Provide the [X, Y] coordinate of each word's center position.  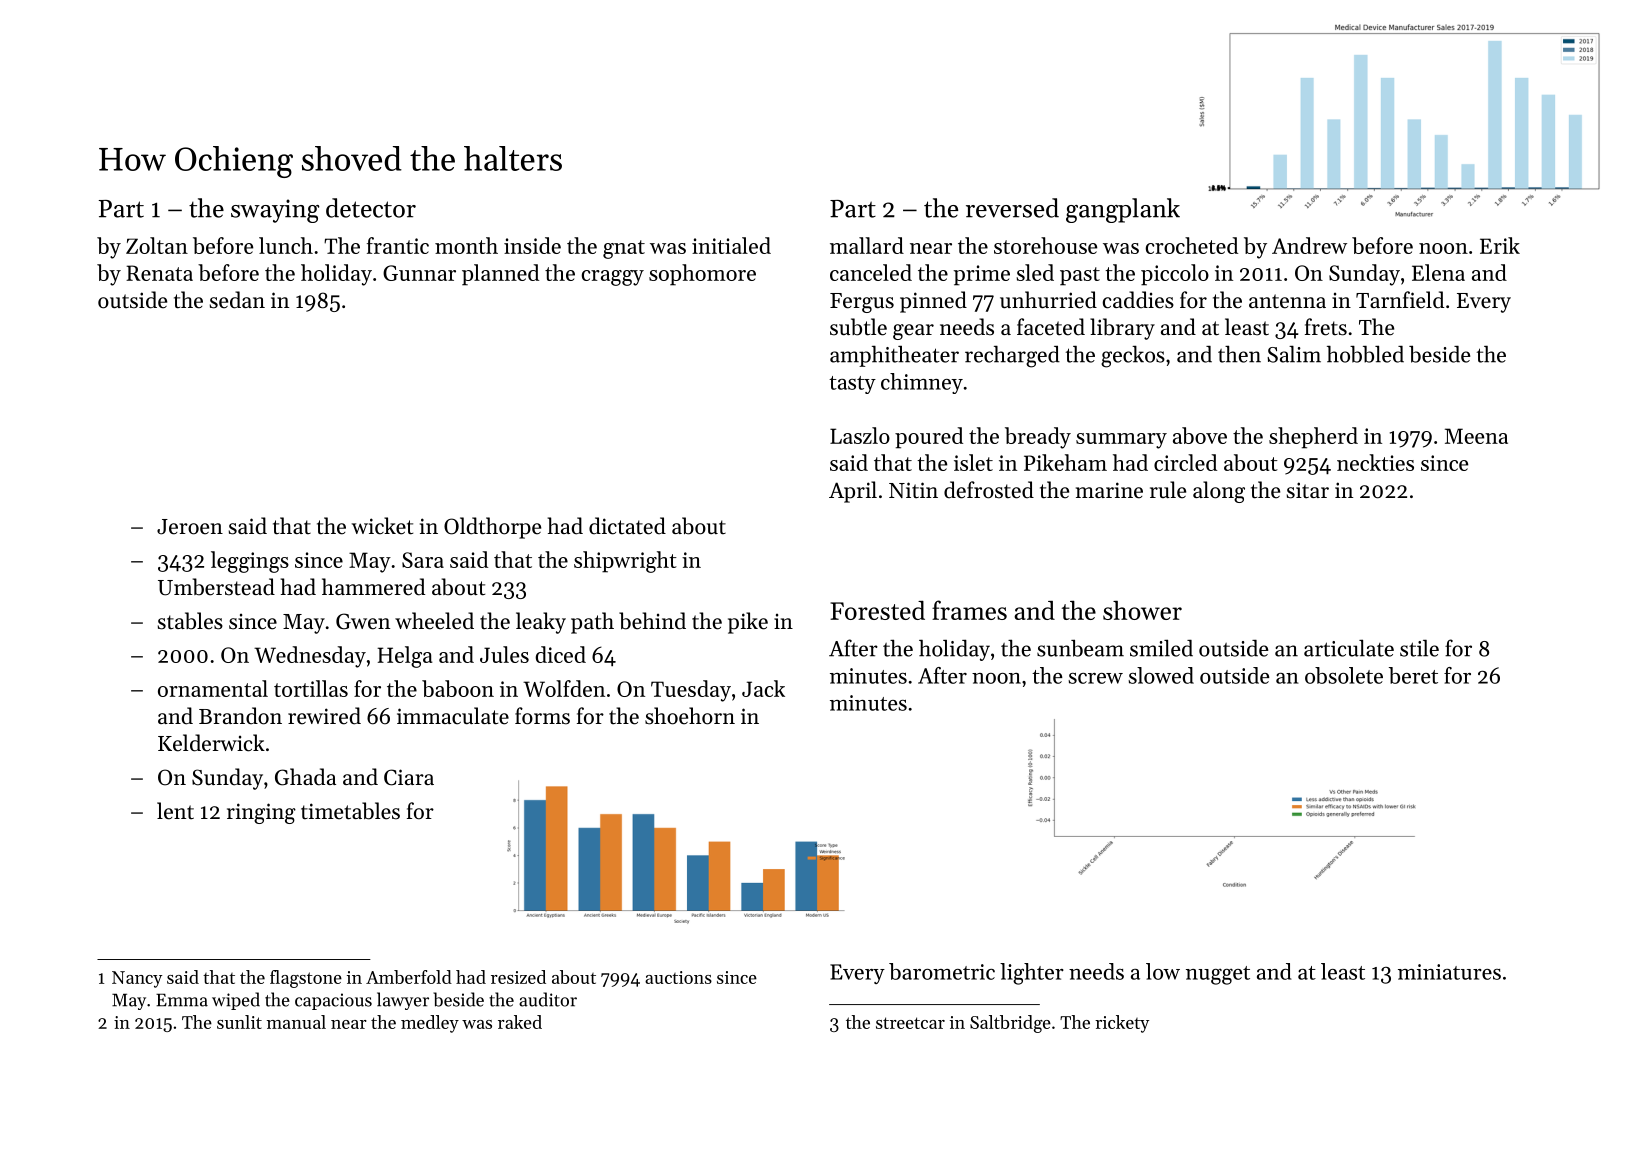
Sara [423, 560]
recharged [1012, 356]
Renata [159, 273]
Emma [182, 1000]
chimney [922, 383]
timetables [350, 811]
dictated [627, 526]
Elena [1438, 272]
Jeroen [190, 527]
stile [1419, 648]
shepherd [1313, 438]
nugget [1218, 975]
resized [518, 977]
